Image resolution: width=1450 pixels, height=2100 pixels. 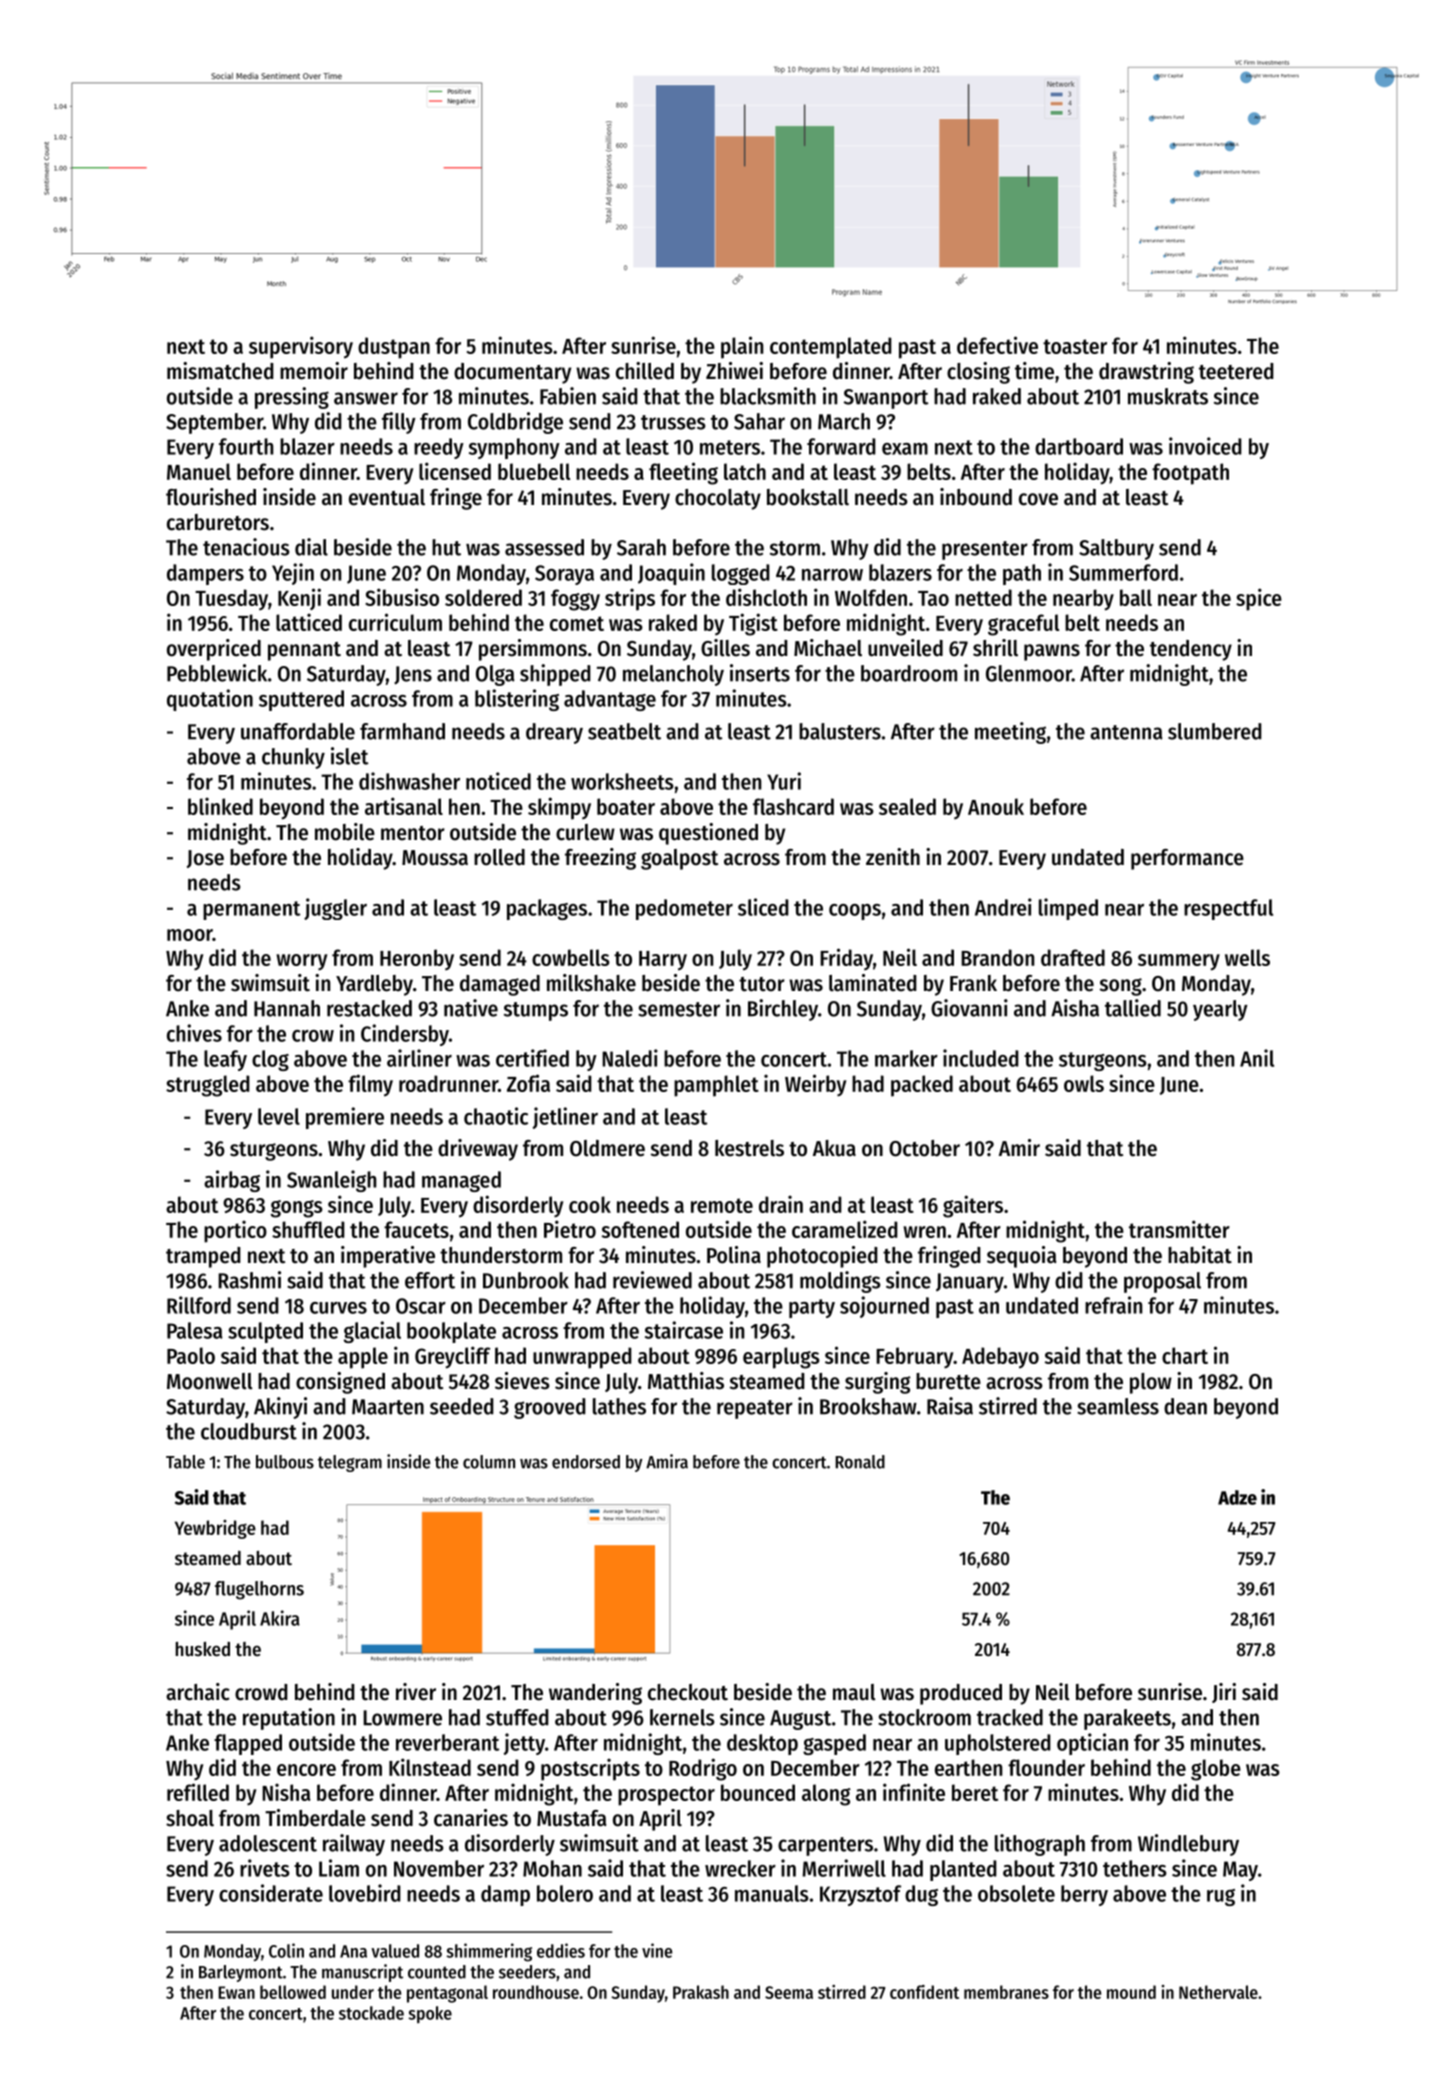 What do you see at coordinates (246, 547) in the screenshot?
I see `tenacious` at bounding box center [246, 547].
